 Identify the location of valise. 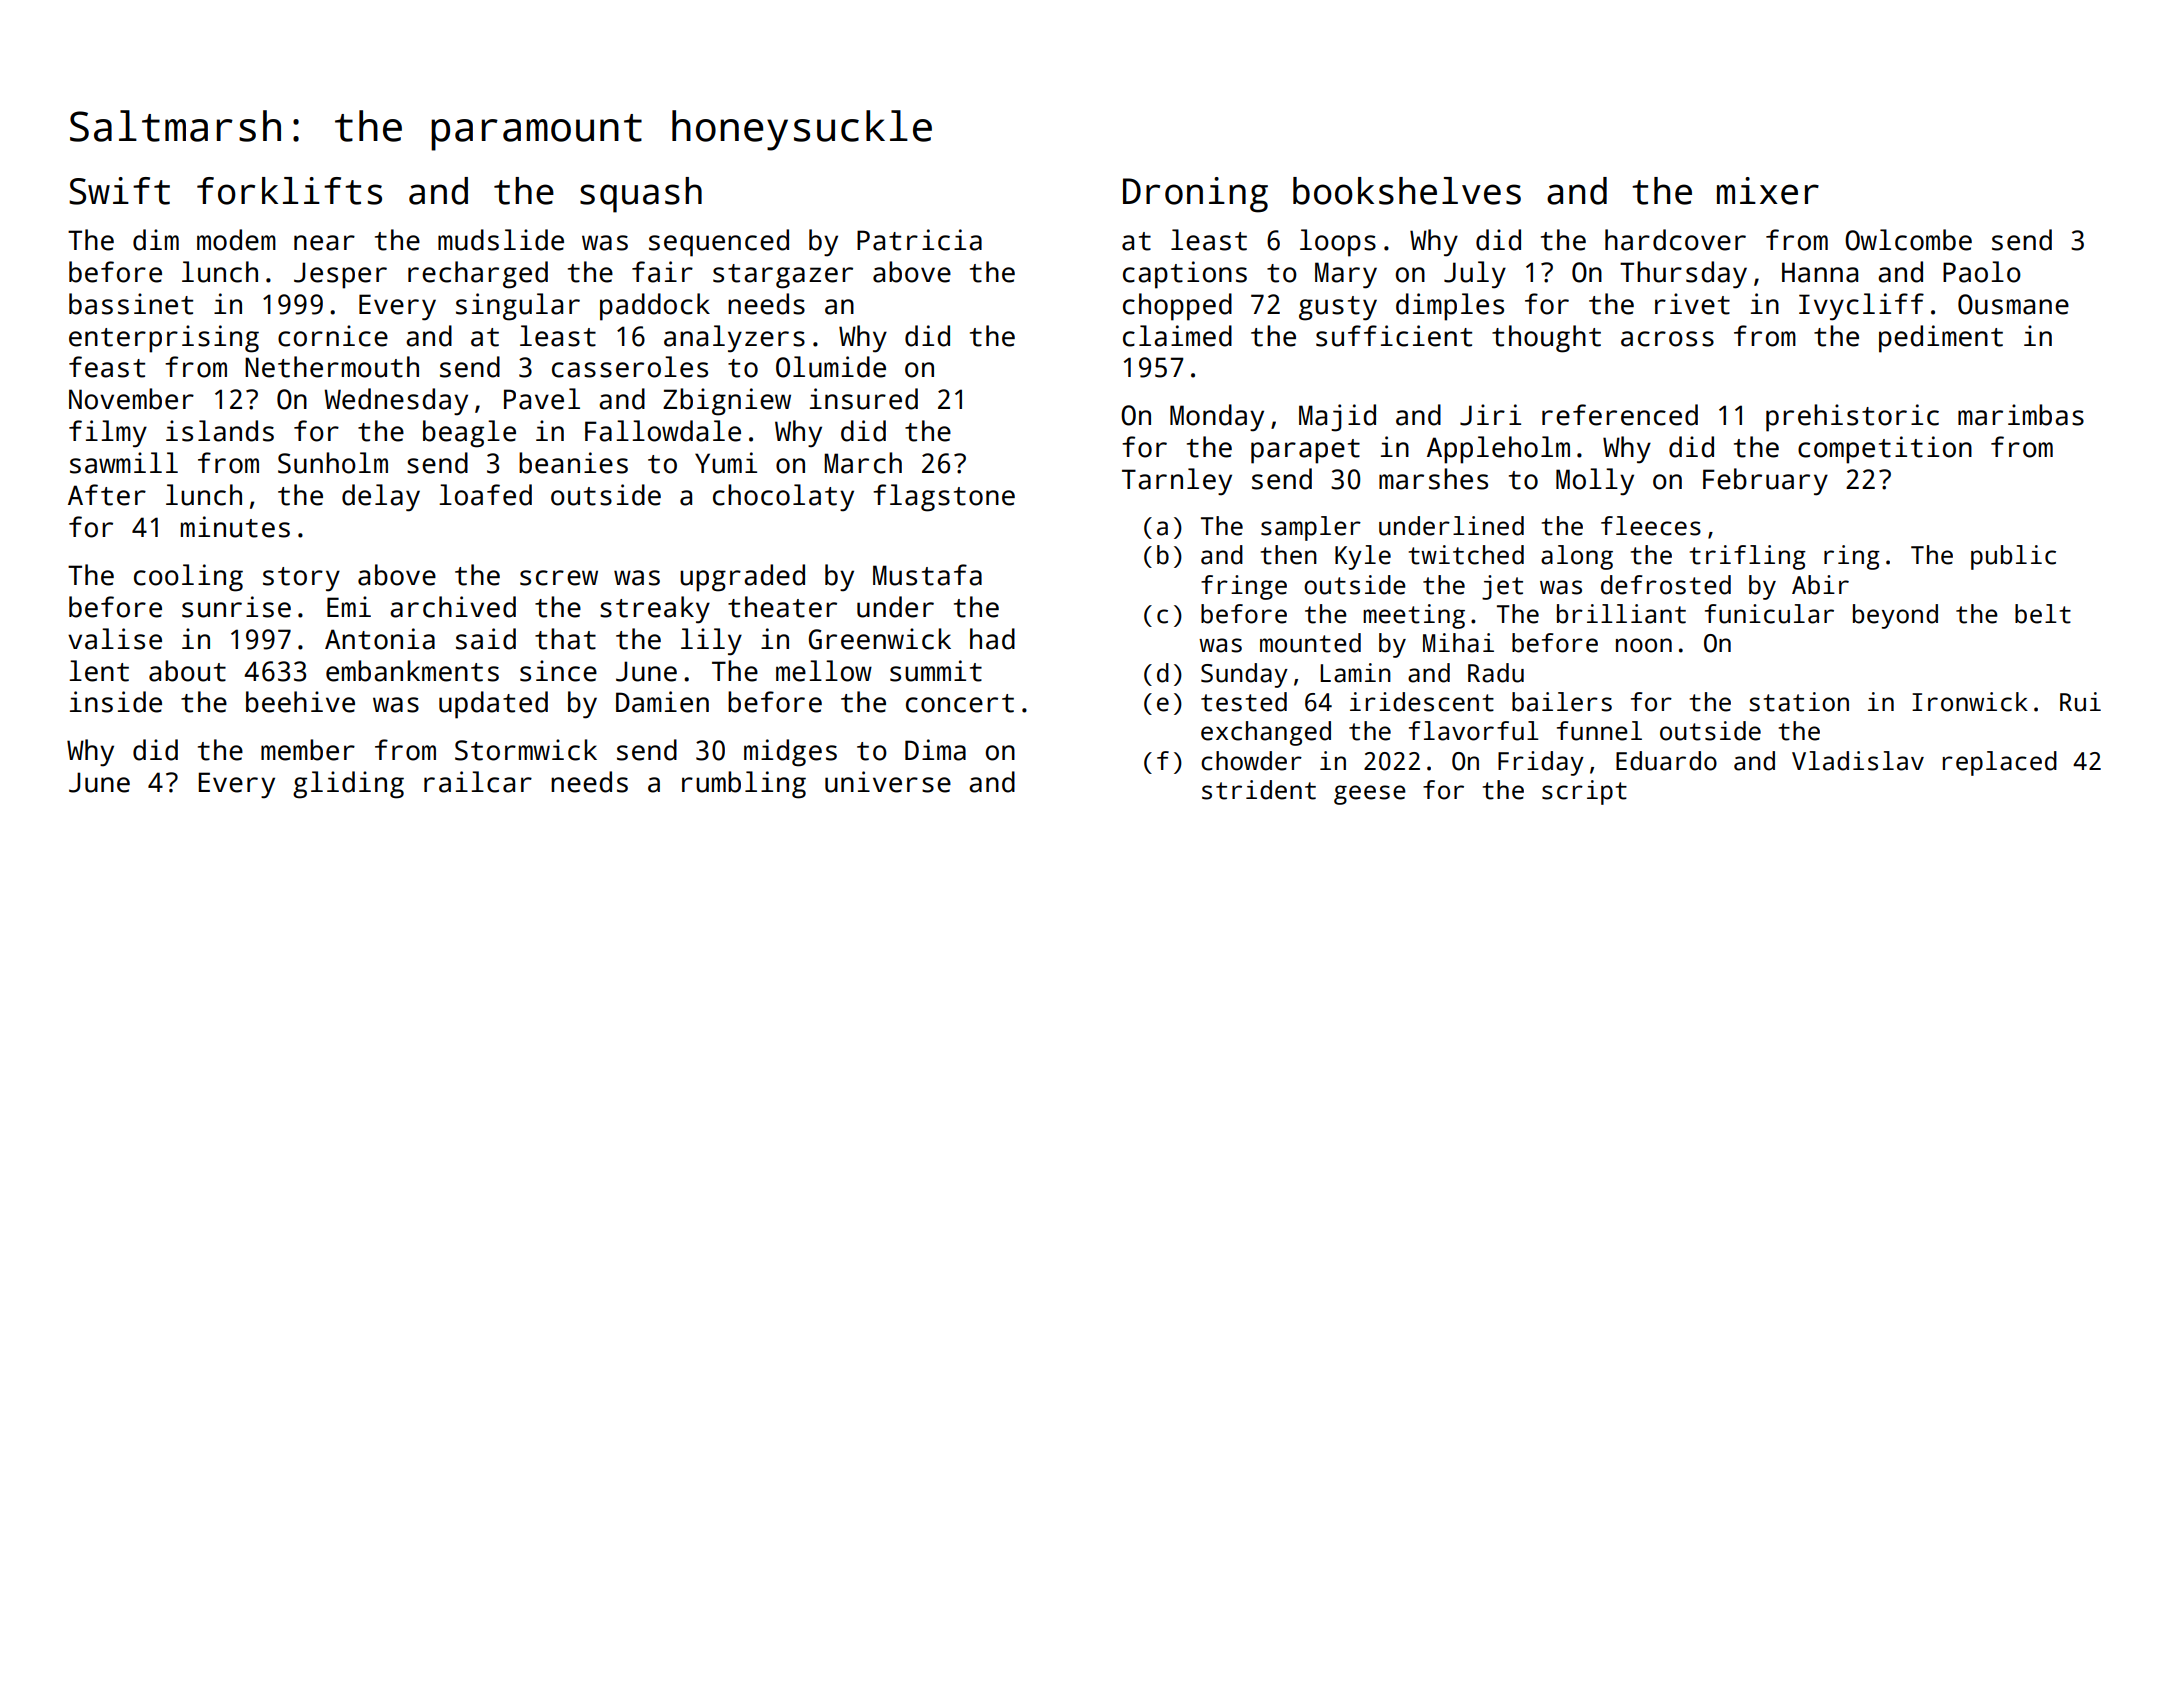
(115, 639).
